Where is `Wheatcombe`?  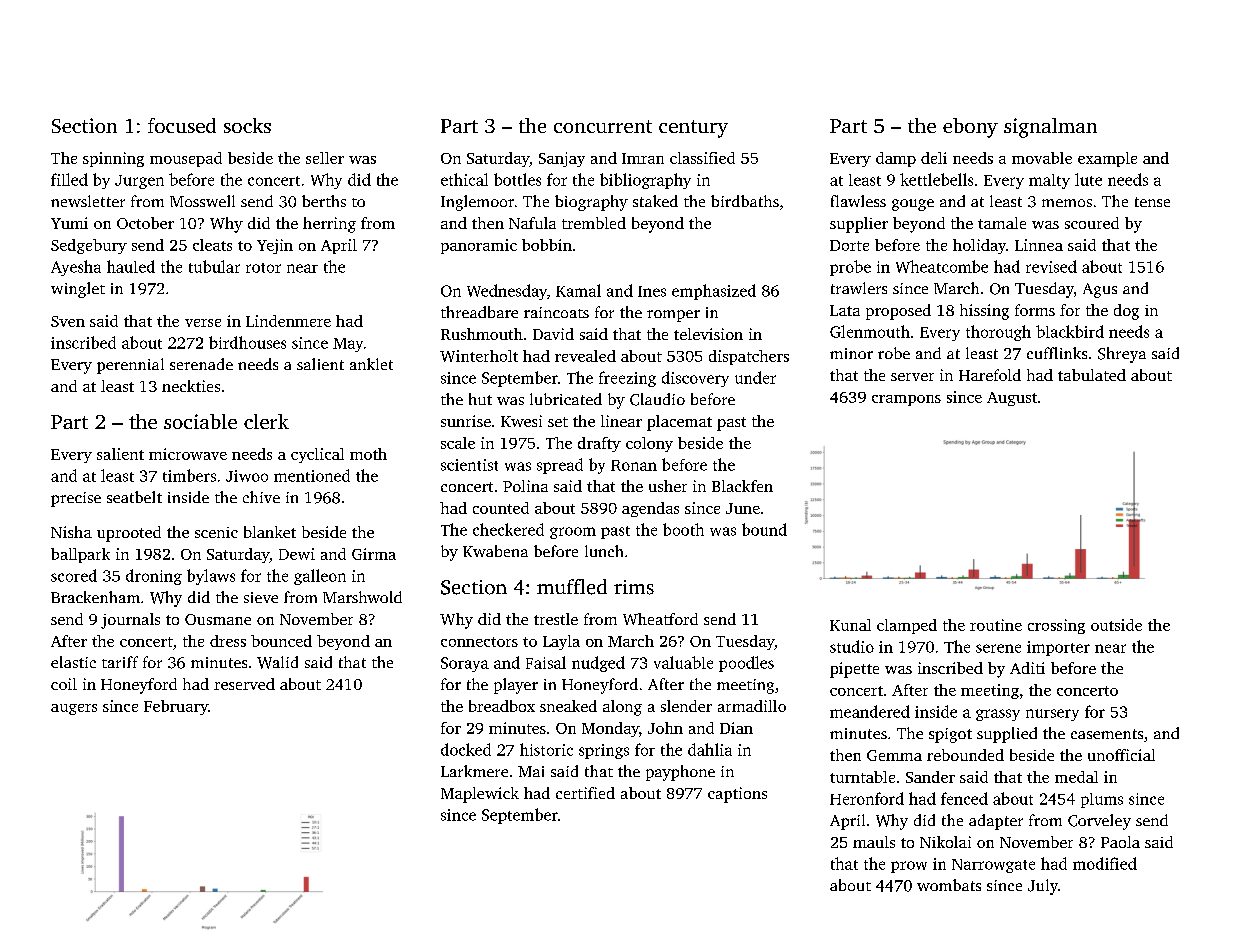 Wheatcombe is located at coordinates (942, 266).
